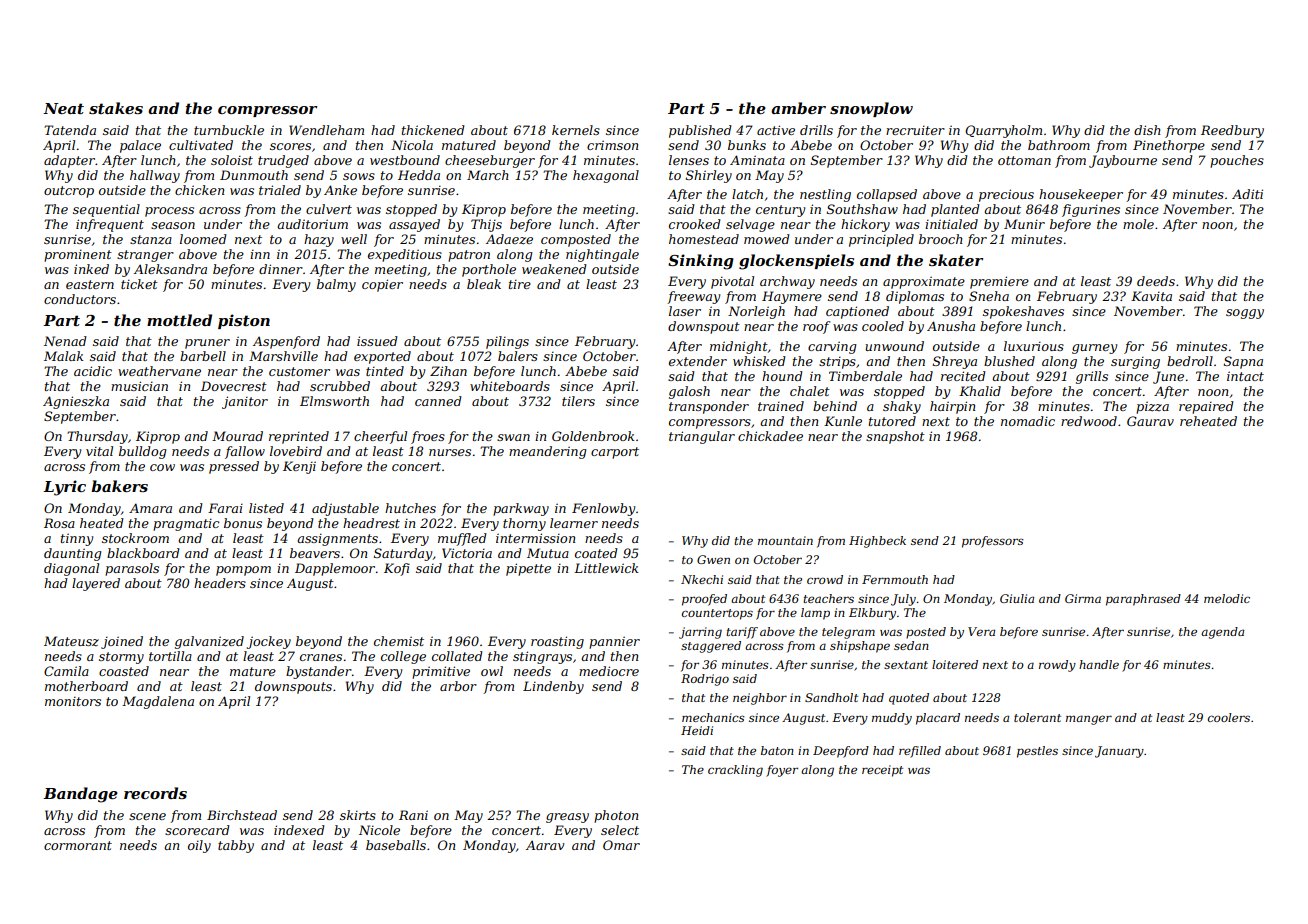  Describe the element at coordinates (576, 130) in the screenshot. I see `kernels` at that location.
